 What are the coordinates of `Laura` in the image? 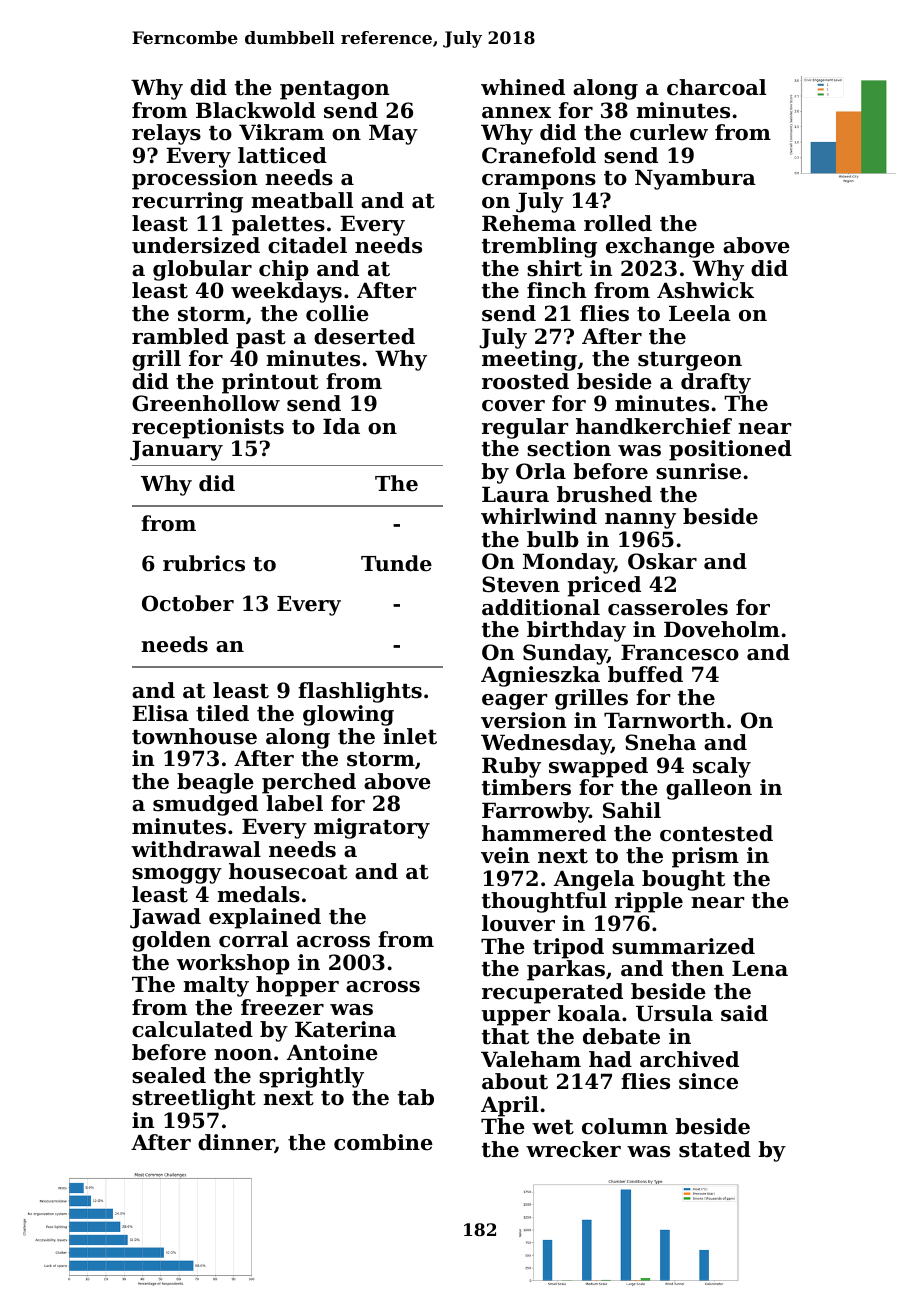 It's located at (515, 494).
